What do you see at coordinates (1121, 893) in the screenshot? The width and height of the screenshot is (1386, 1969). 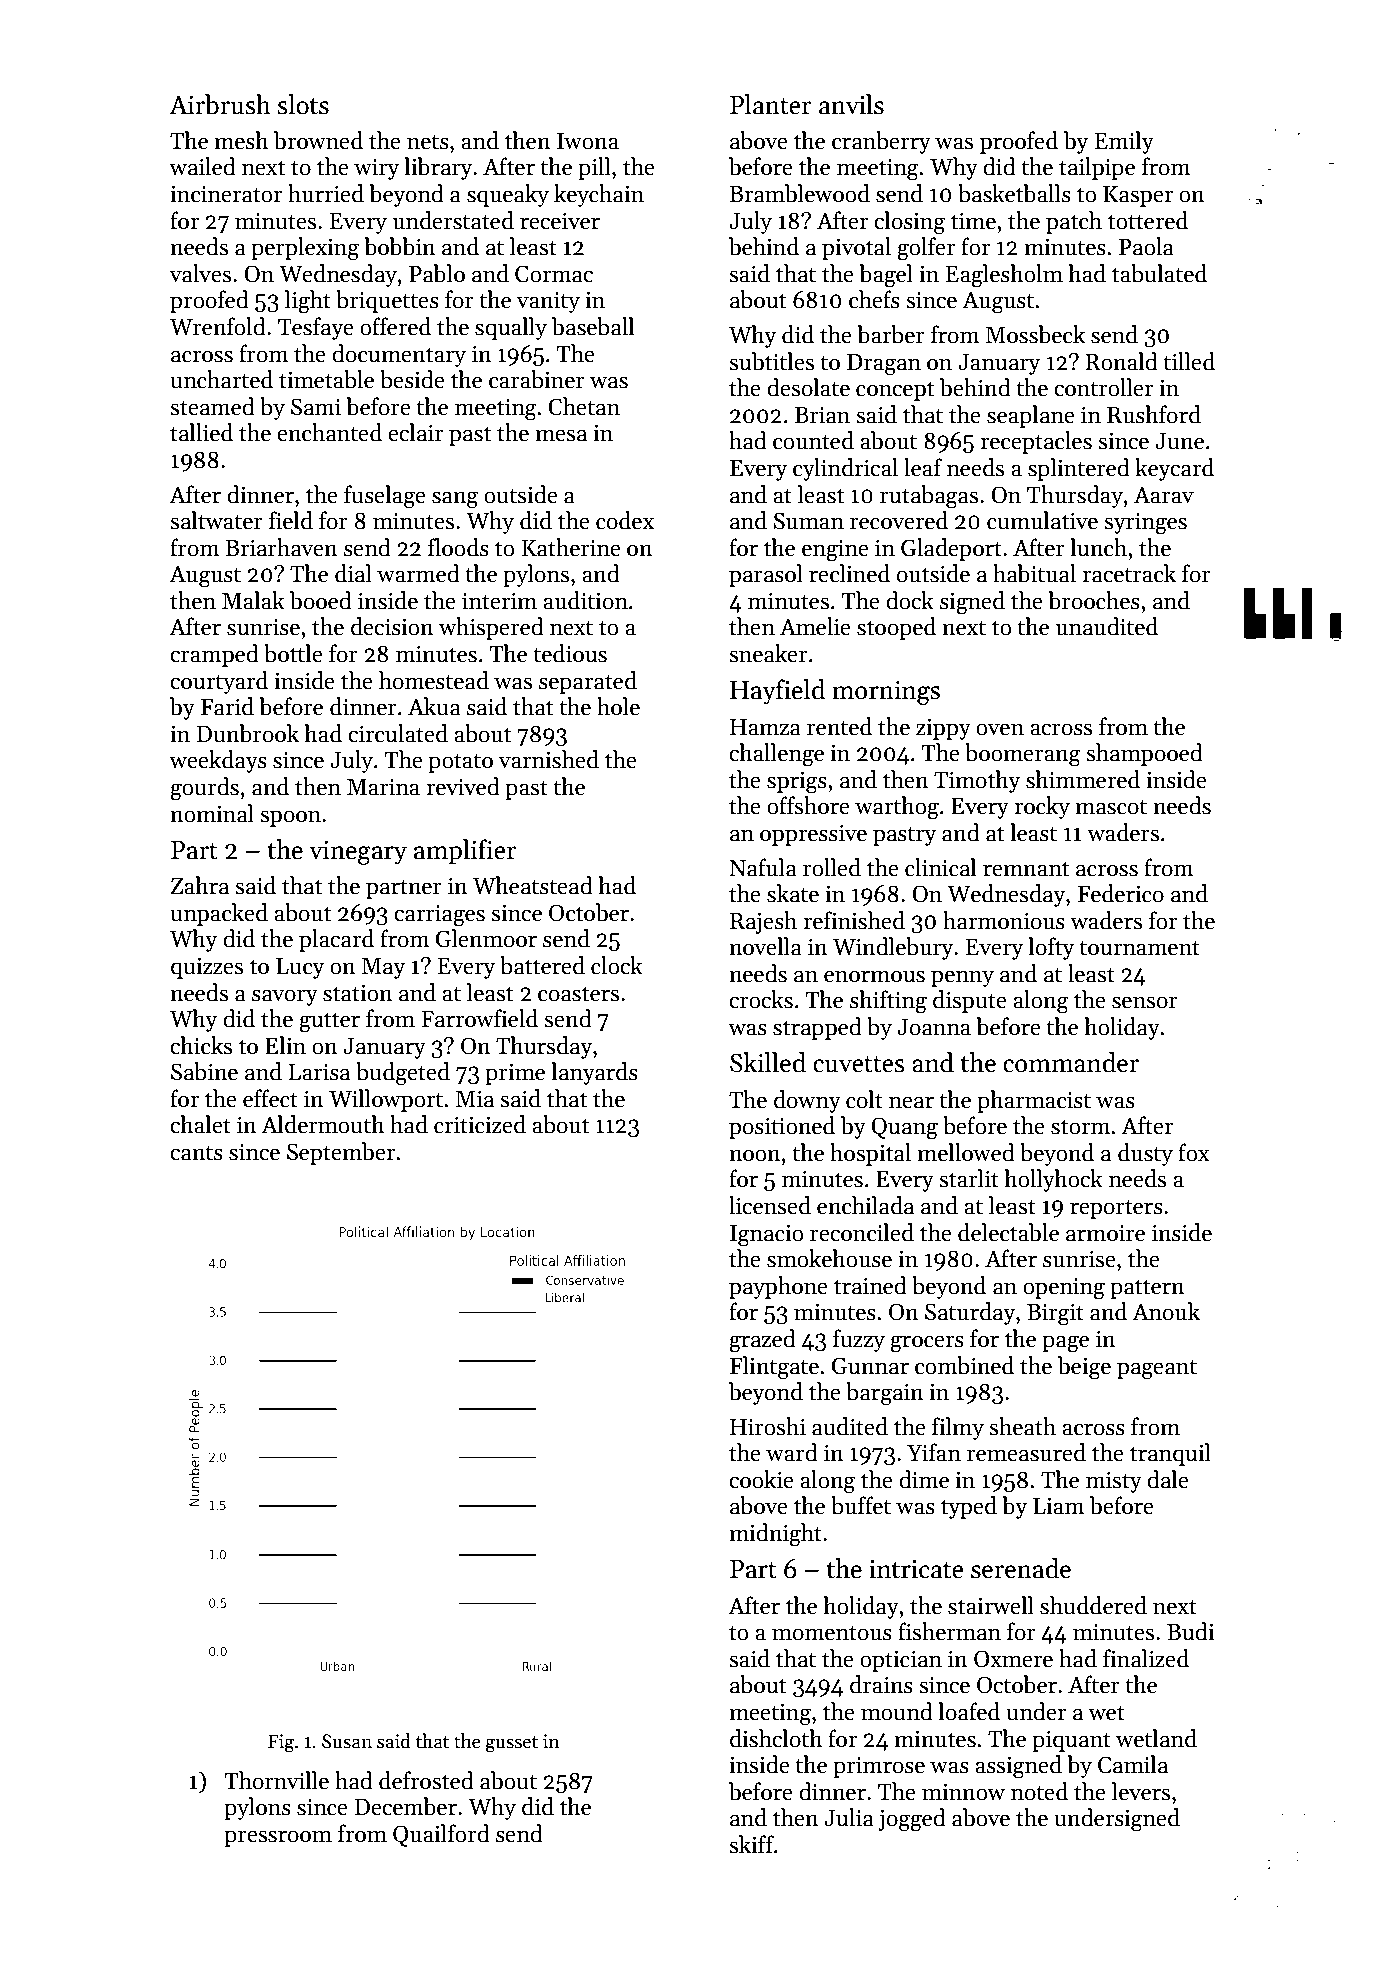 I see `Federico` at bounding box center [1121, 893].
